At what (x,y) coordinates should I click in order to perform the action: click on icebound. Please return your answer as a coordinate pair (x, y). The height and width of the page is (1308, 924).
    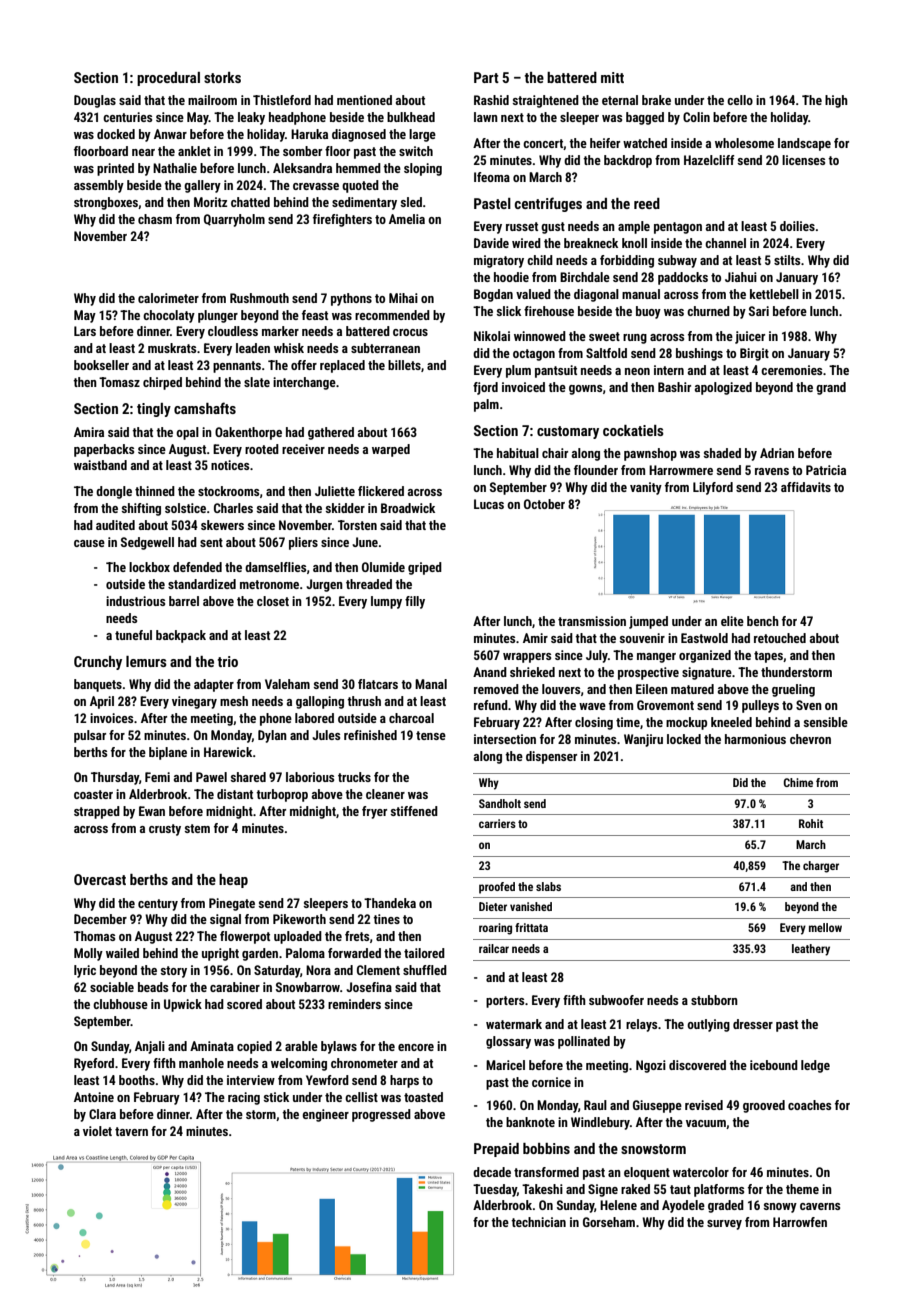
    Looking at the image, I should click on (774, 1065).
